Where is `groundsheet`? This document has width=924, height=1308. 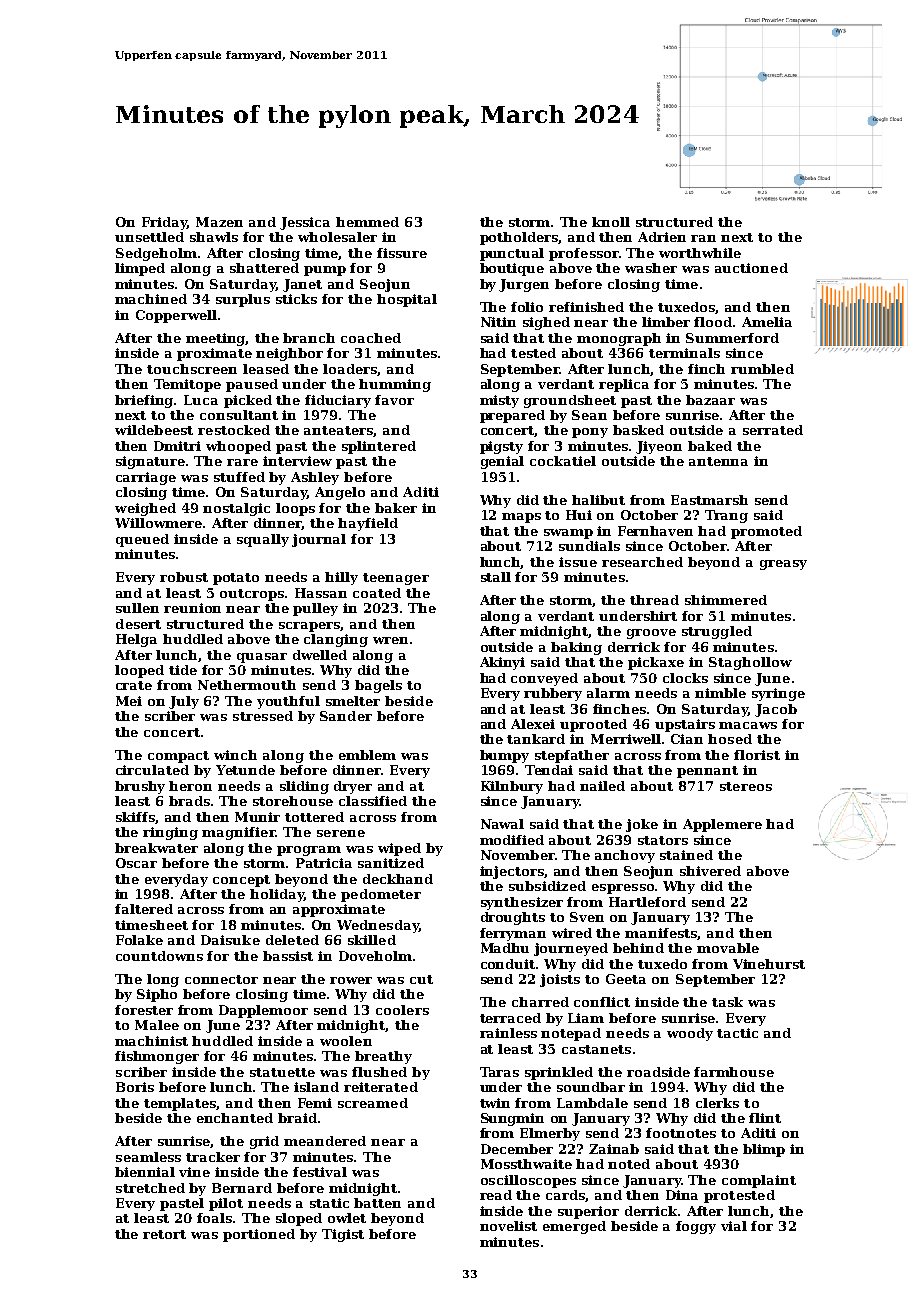 groundsheet is located at coordinates (570, 401).
